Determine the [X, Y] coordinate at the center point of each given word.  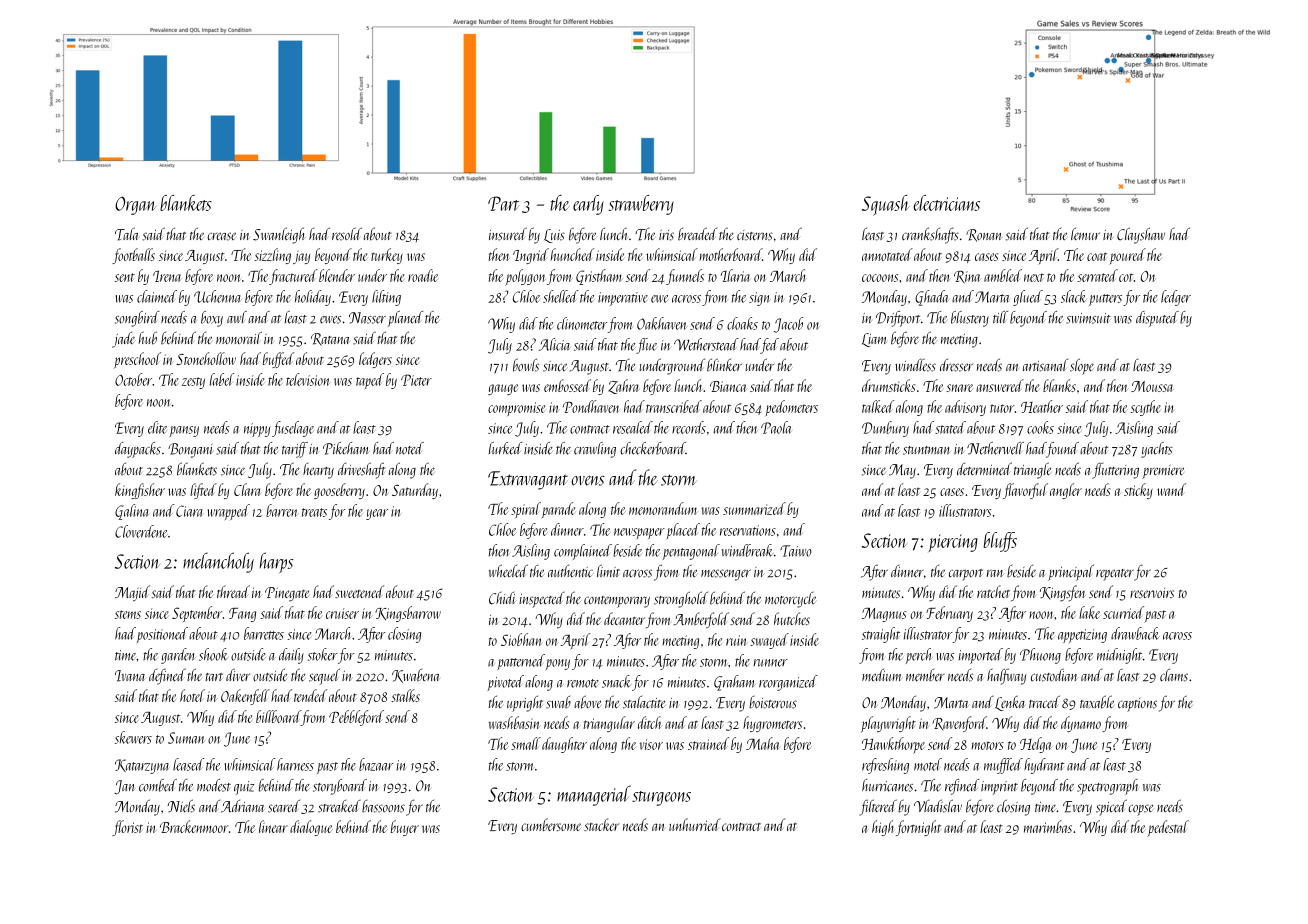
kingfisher [140, 491]
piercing [953, 543]
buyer [405, 828]
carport [966, 575]
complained [583, 552]
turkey [387, 256]
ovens [588, 481]
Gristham [598, 277]
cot [1126, 277]
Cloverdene [141, 531]
